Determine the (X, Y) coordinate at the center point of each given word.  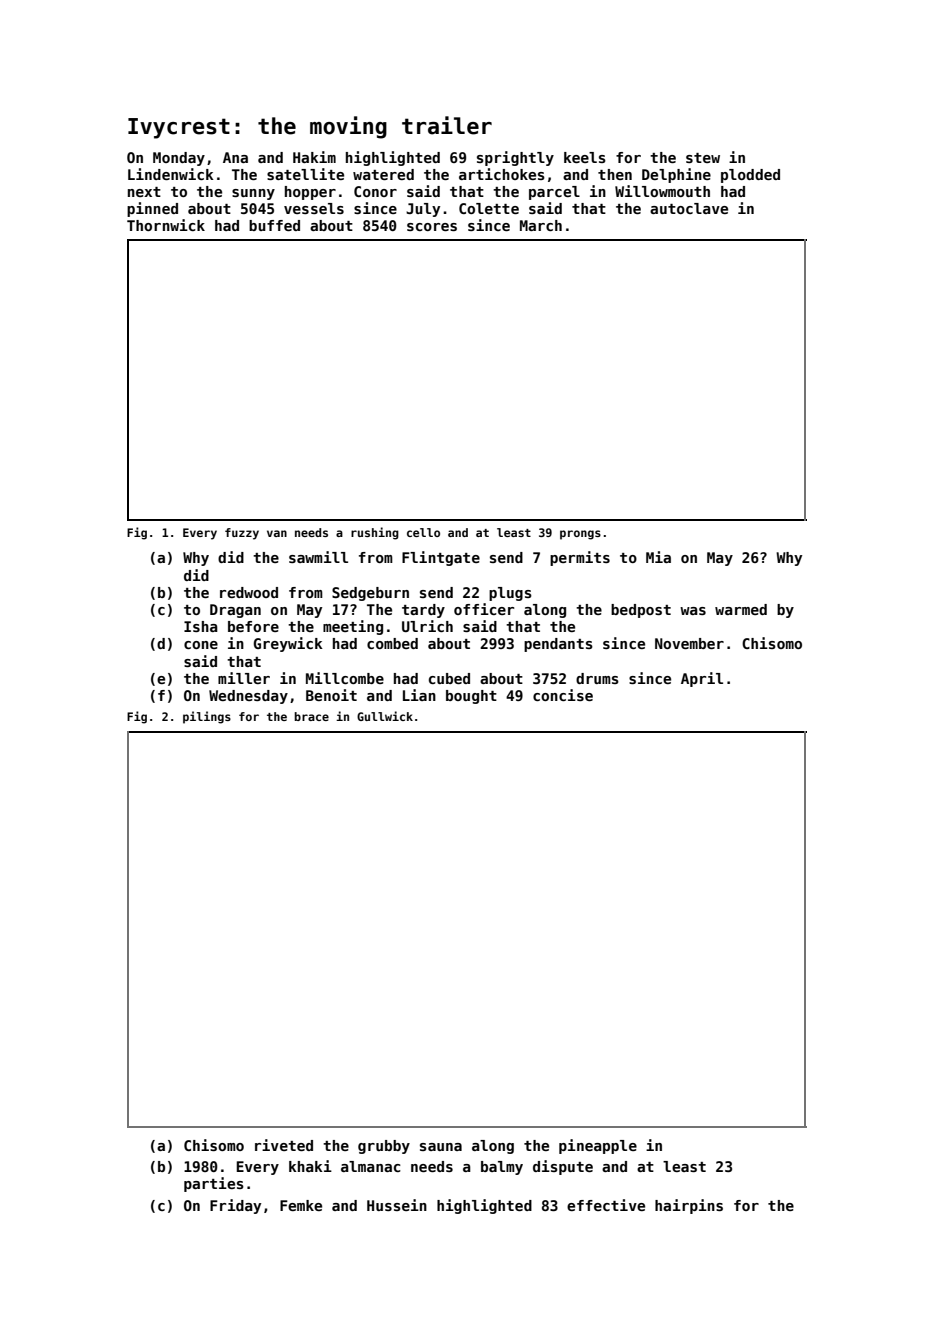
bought (471, 697)
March (541, 225)
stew (703, 158)
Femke (301, 1205)
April (702, 679)
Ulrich (427, 626)
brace (311, 716)
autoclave (689, 208)
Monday (179, 159)
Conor (375, 191)
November (689, 643)
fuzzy (242, 534)
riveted (284, 1145)
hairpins (689, 1206)
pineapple (598, 1146)
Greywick (288, 644)
